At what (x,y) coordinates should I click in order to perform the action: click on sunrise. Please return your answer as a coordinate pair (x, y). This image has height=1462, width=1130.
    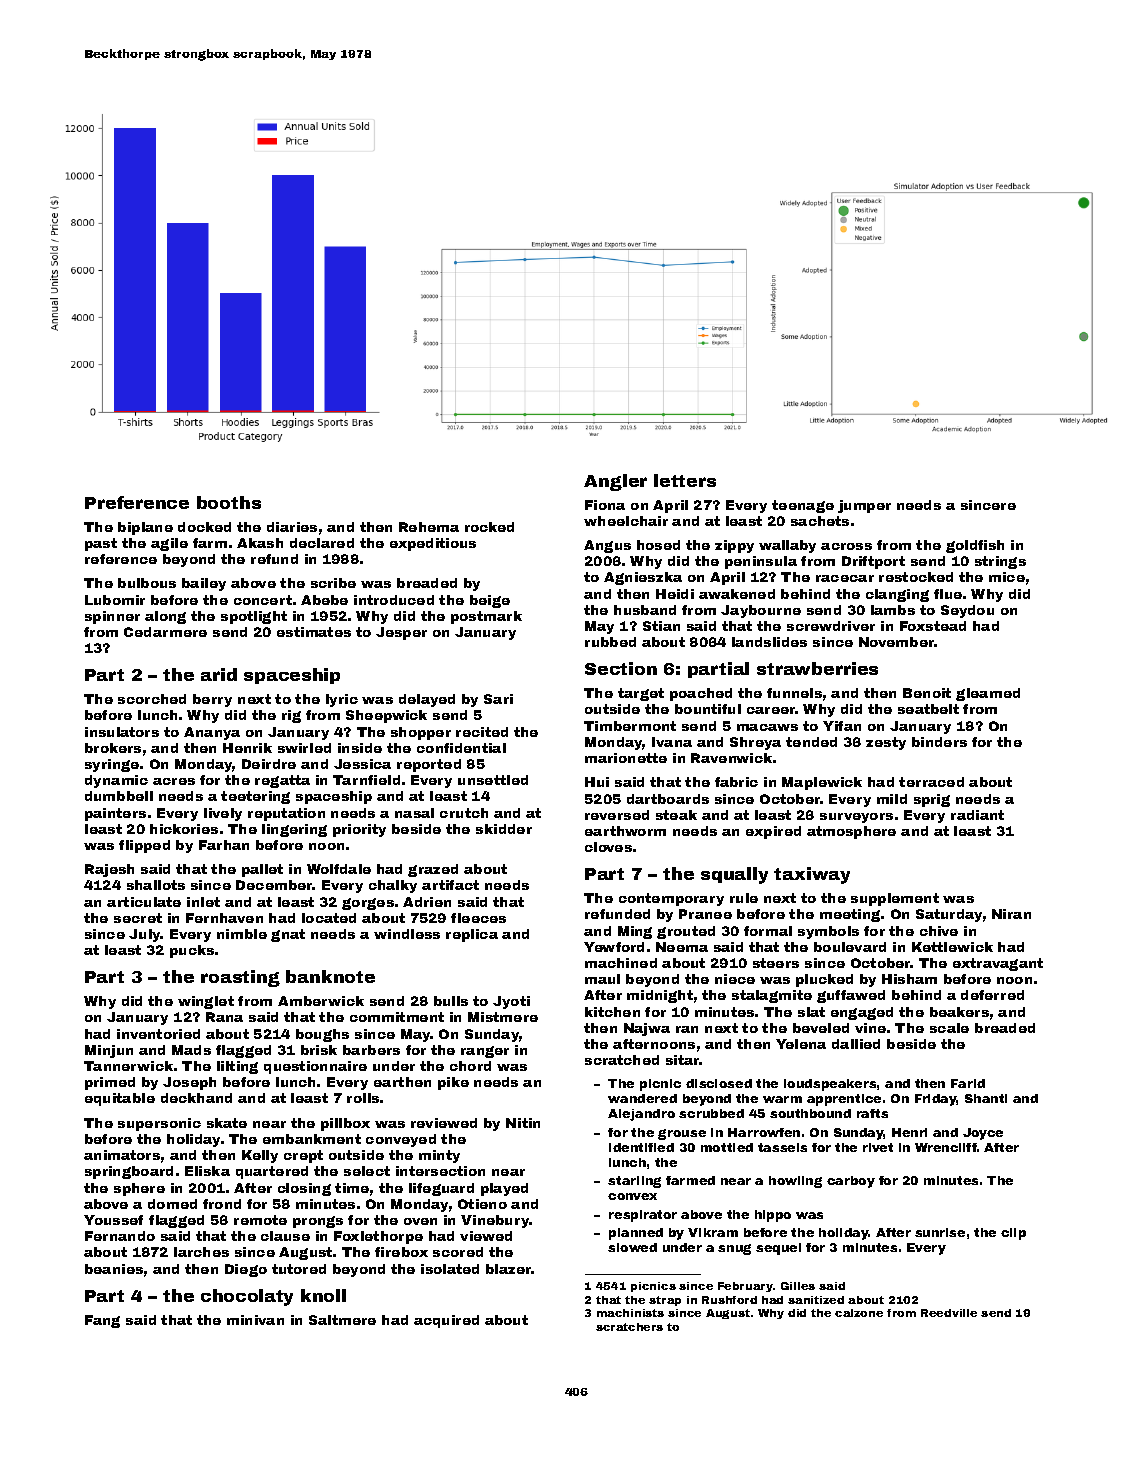
    Looking at the image, I should click on (940, 1232).
